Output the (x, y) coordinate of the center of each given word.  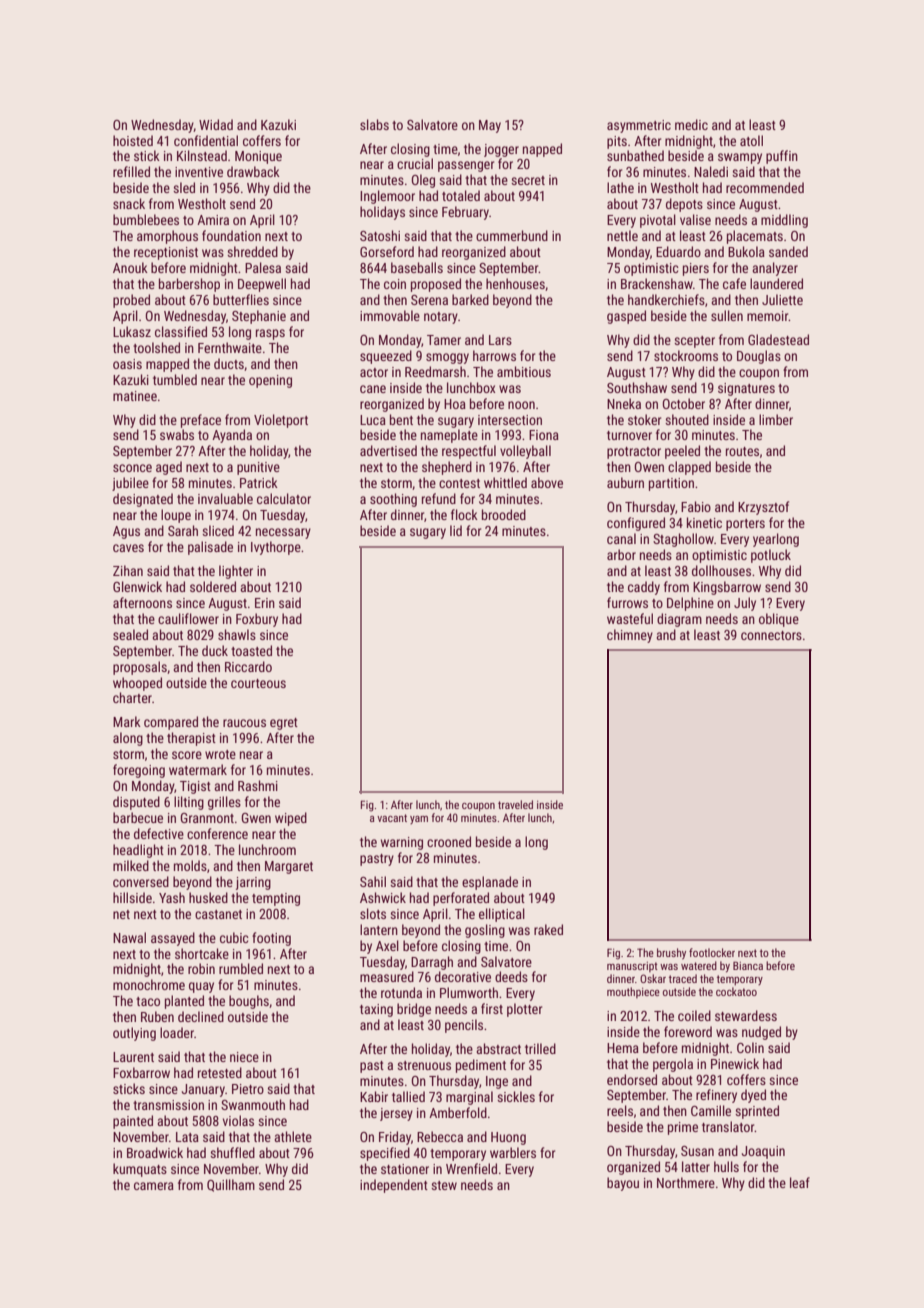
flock (464, 514)
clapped (689, 468)
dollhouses (721, 570)
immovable (390, 315)
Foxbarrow (141, 1072)
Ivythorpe (276, 548)
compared (171, 723)
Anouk (130, 267)
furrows (627, 602)
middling (784, 221)
